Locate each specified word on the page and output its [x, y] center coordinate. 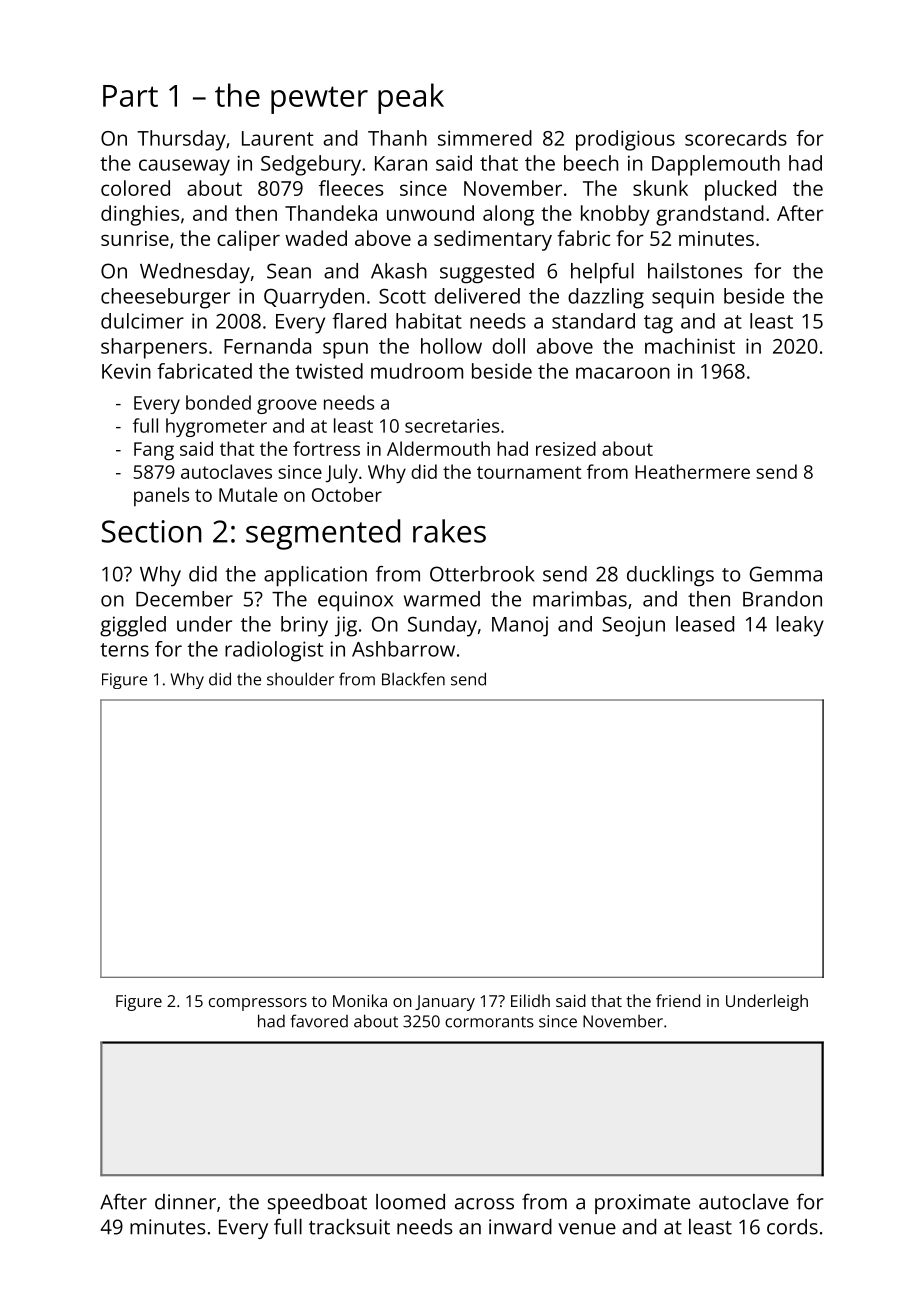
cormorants [489, 1022]
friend [678, 1000]
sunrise [135, 238]
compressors [258, 1004]
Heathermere [692, 471]
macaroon [623, 373]
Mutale [248, 494]
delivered [477, 296]
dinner [185, 1202]
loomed [410, 1202]
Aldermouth [438, 448]
